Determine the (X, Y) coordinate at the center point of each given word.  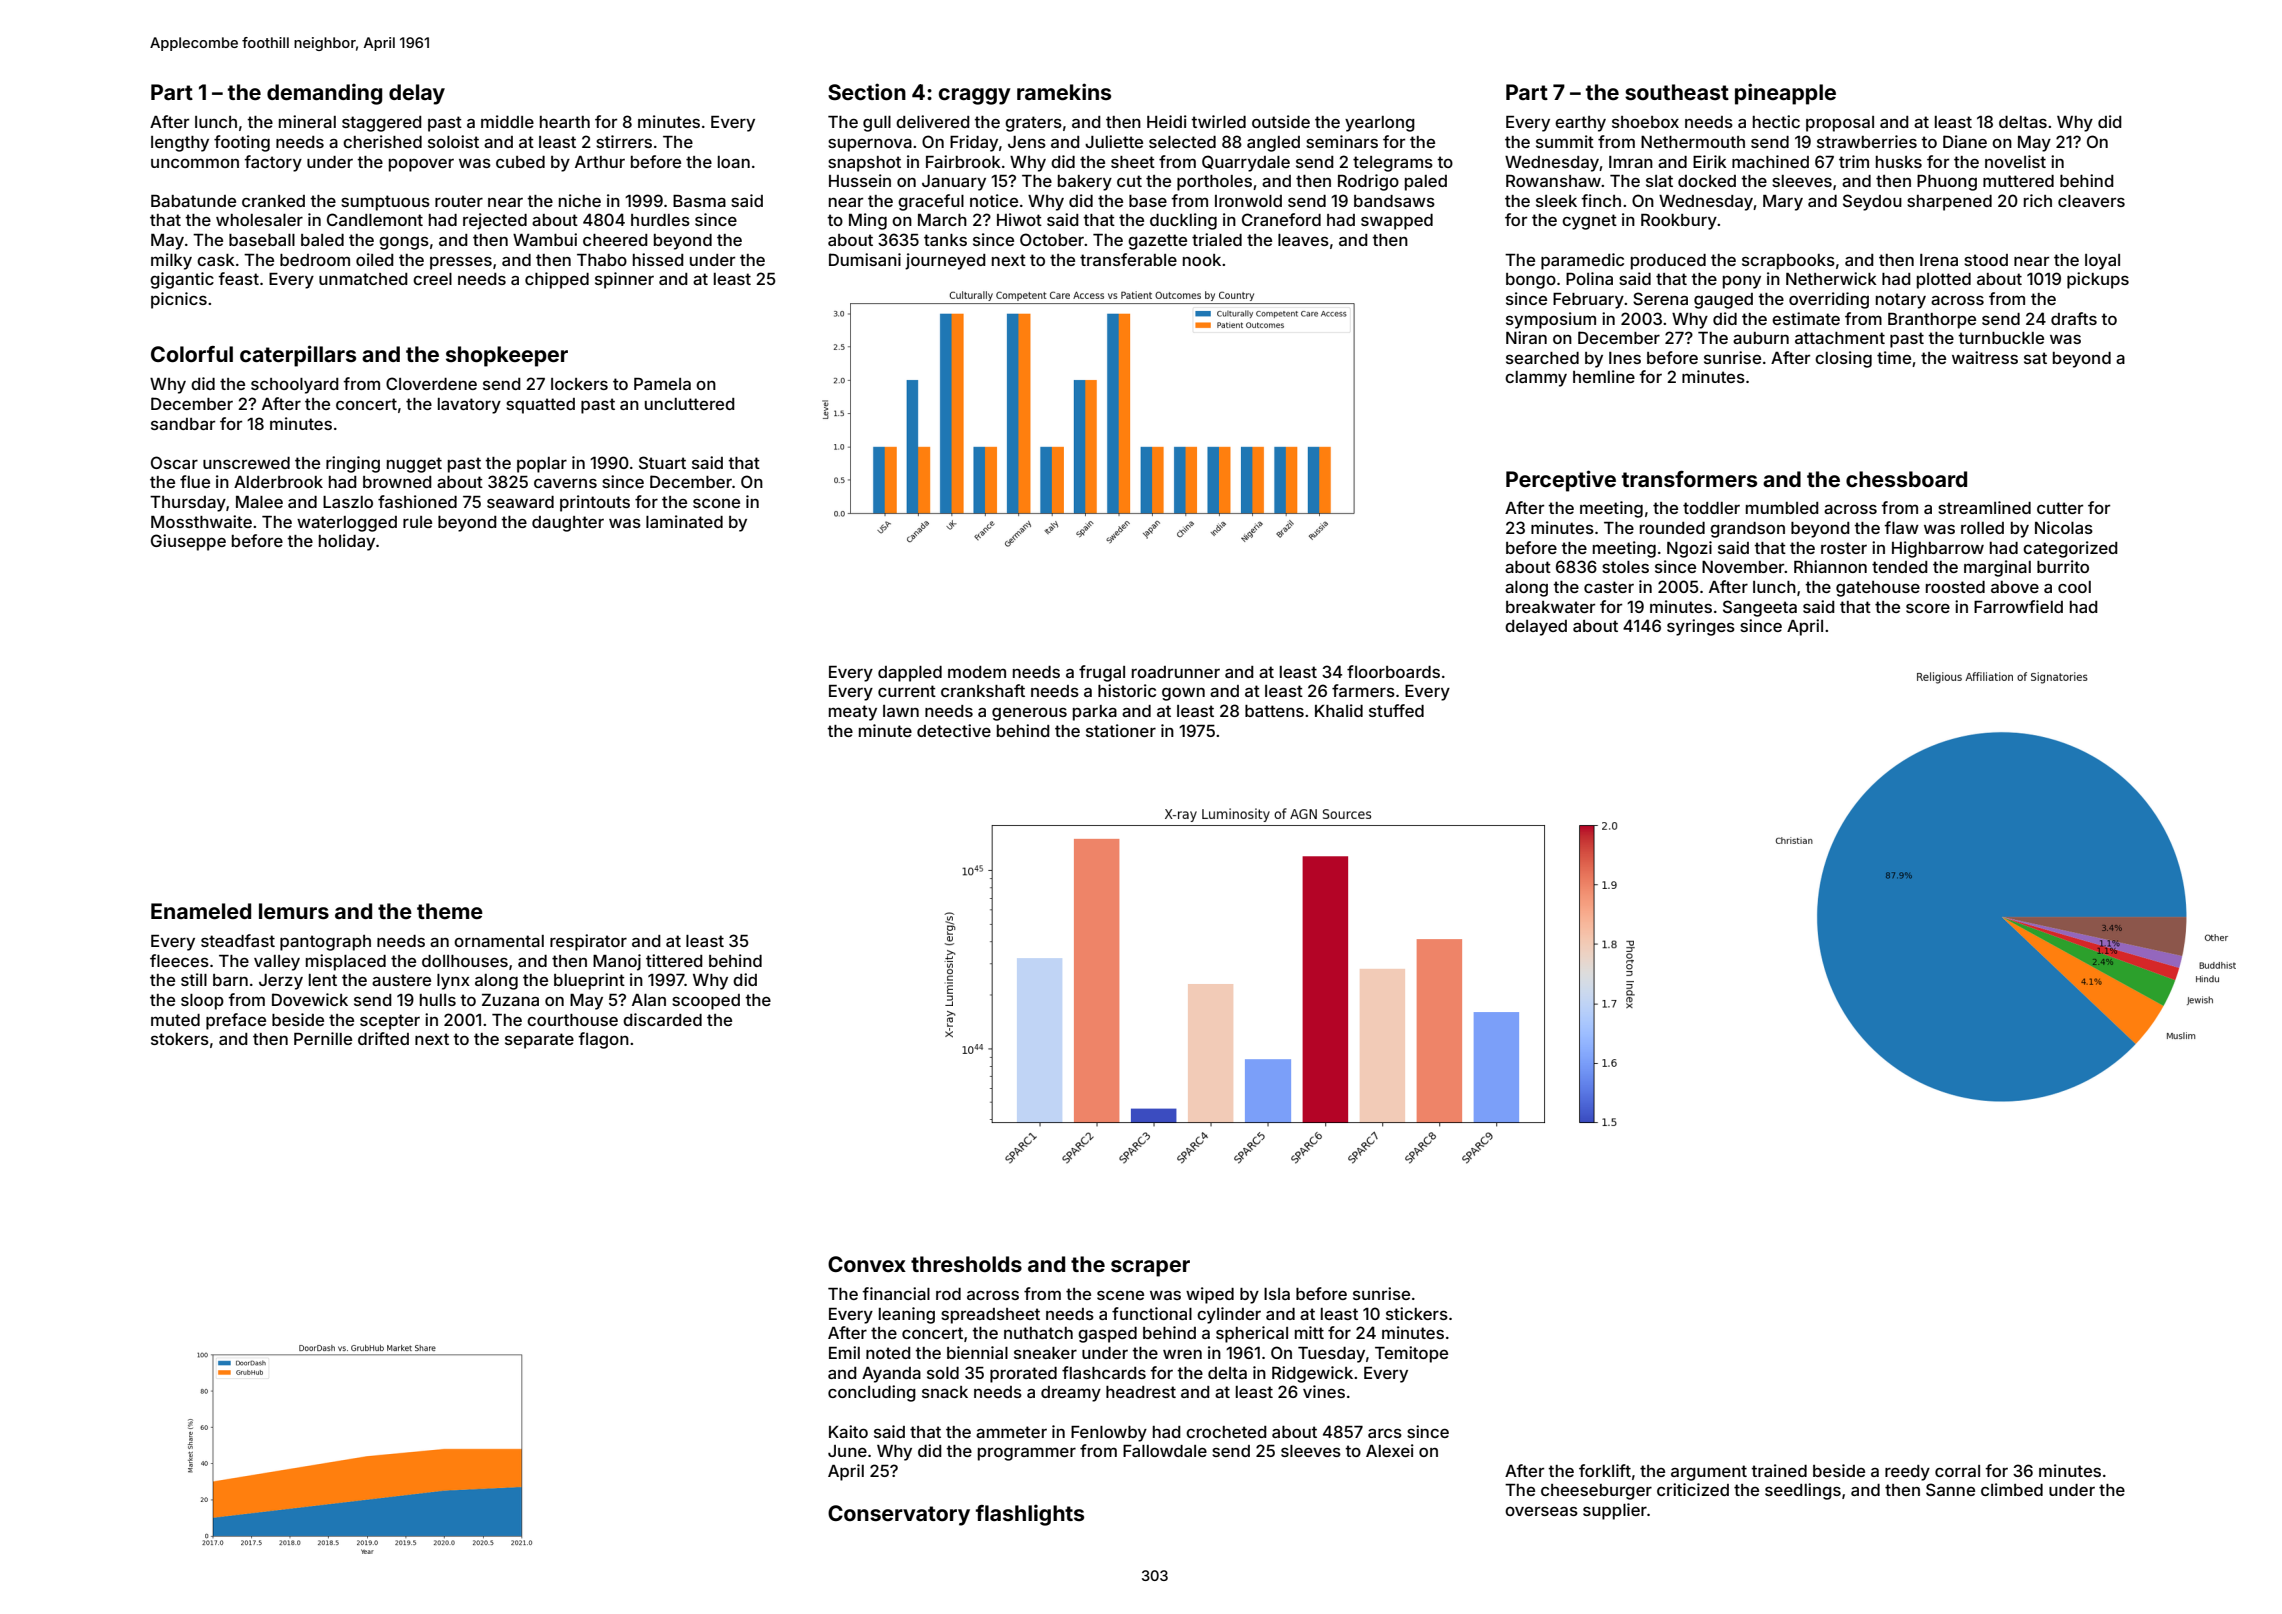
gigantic (182, 280)
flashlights (1030, 1515)
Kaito (848, 1431)
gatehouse (1878, 589)
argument (1709, 1473)
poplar (542, 465)
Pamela (662, 384)
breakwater (1550, 607)
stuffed (1396, 710)
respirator (588, 942)
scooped (706, 1002)
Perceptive (1561, 481)
